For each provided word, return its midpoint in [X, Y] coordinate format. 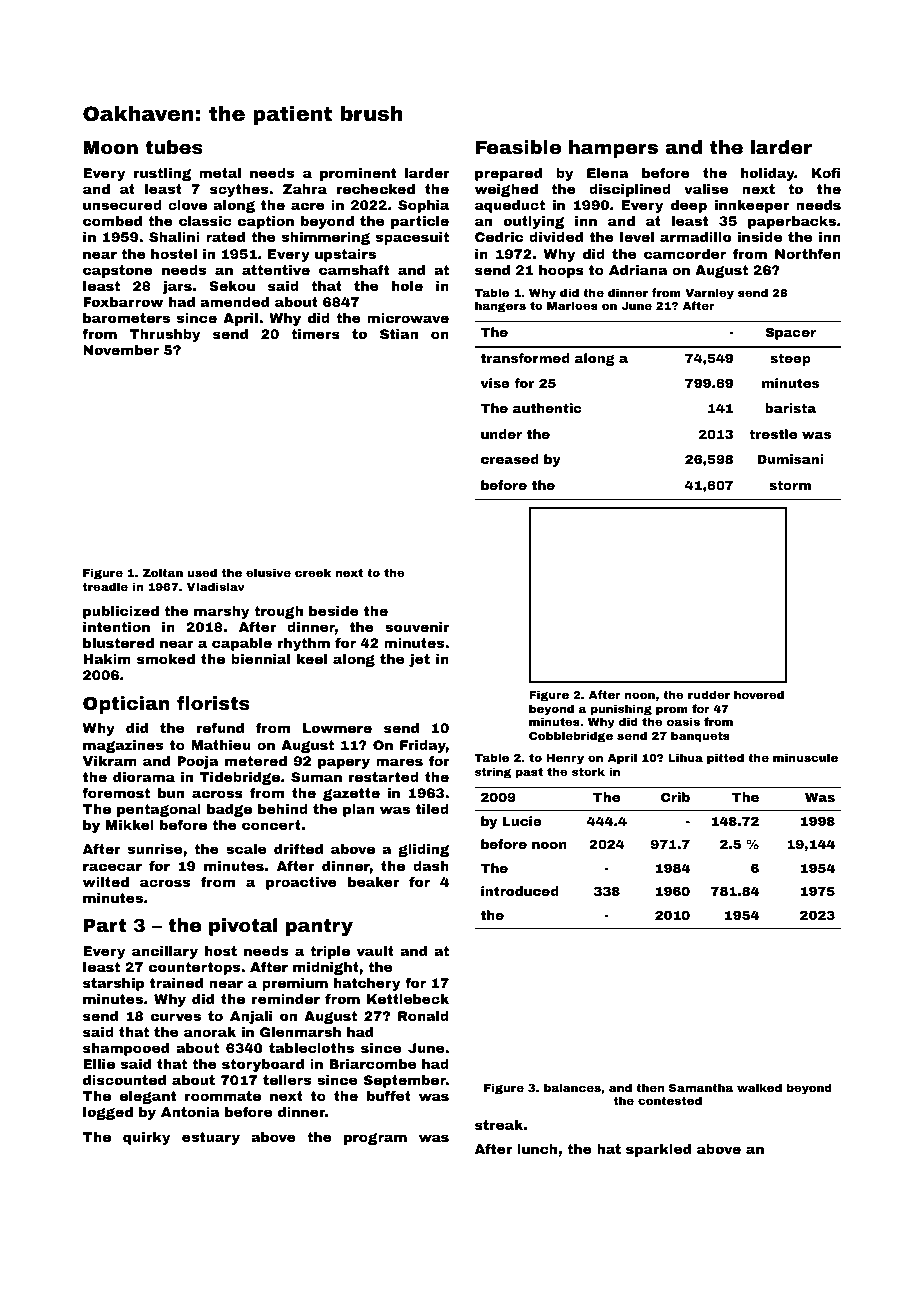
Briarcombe [372, 1064]
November [121, 350]
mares [399, 762]
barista [790, 408]
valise [706, 189]
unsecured [122, 205]
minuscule [805, 757]
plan [358, 810]
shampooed [126, 1049]
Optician [126, 705]
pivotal [243, 927]
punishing [621, 710]
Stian [399, 334]
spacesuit [412, 238]
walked [759, 1087]
